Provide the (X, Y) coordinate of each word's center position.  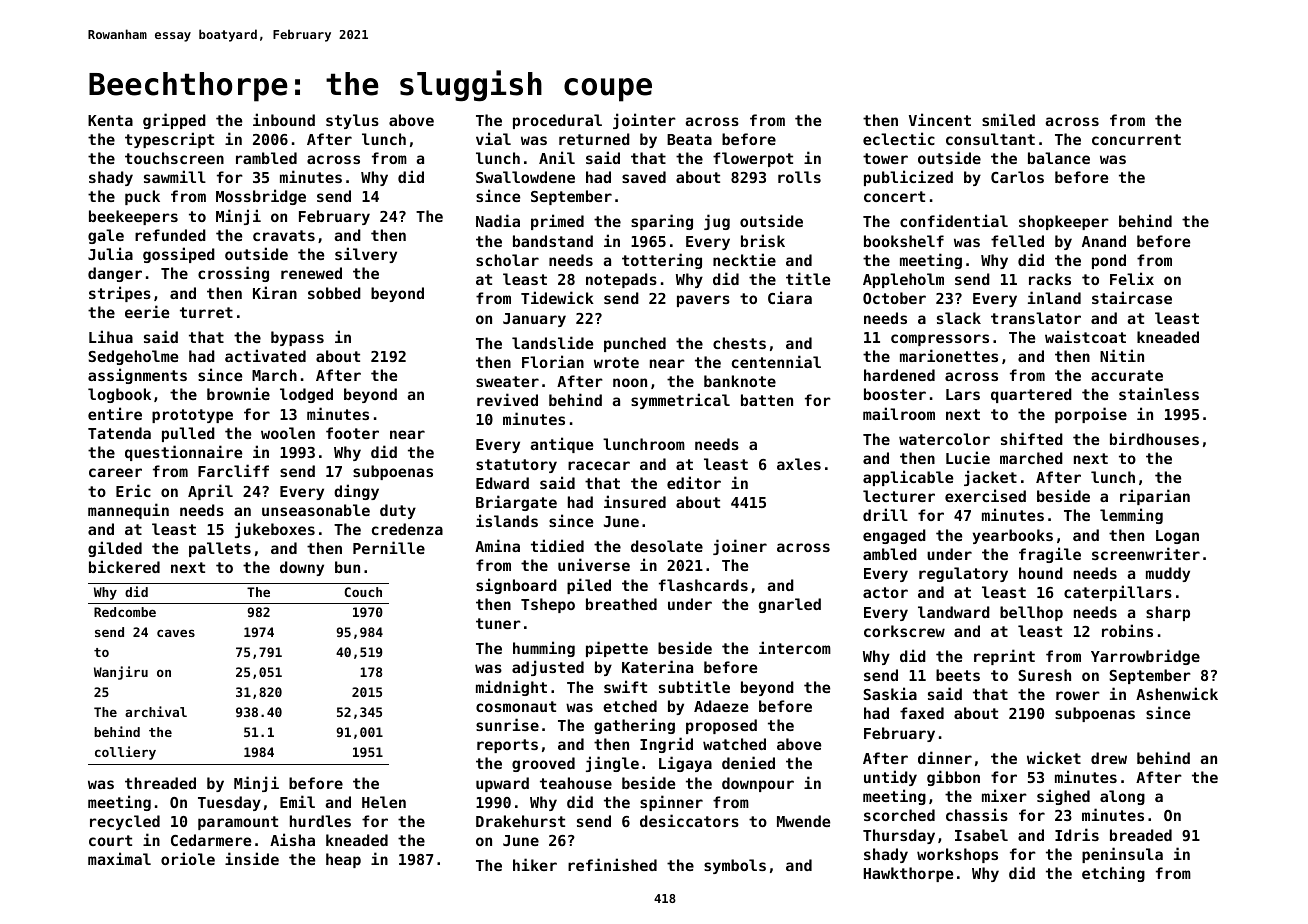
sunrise (507, 724)
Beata (689, 139)
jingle (612, 764)
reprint (1004, 657)
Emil (297, 801)
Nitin (1122, 355)
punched (635, 344)
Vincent (940, 119)
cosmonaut (516, 706)
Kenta (110, 120)
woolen (288, 433)
